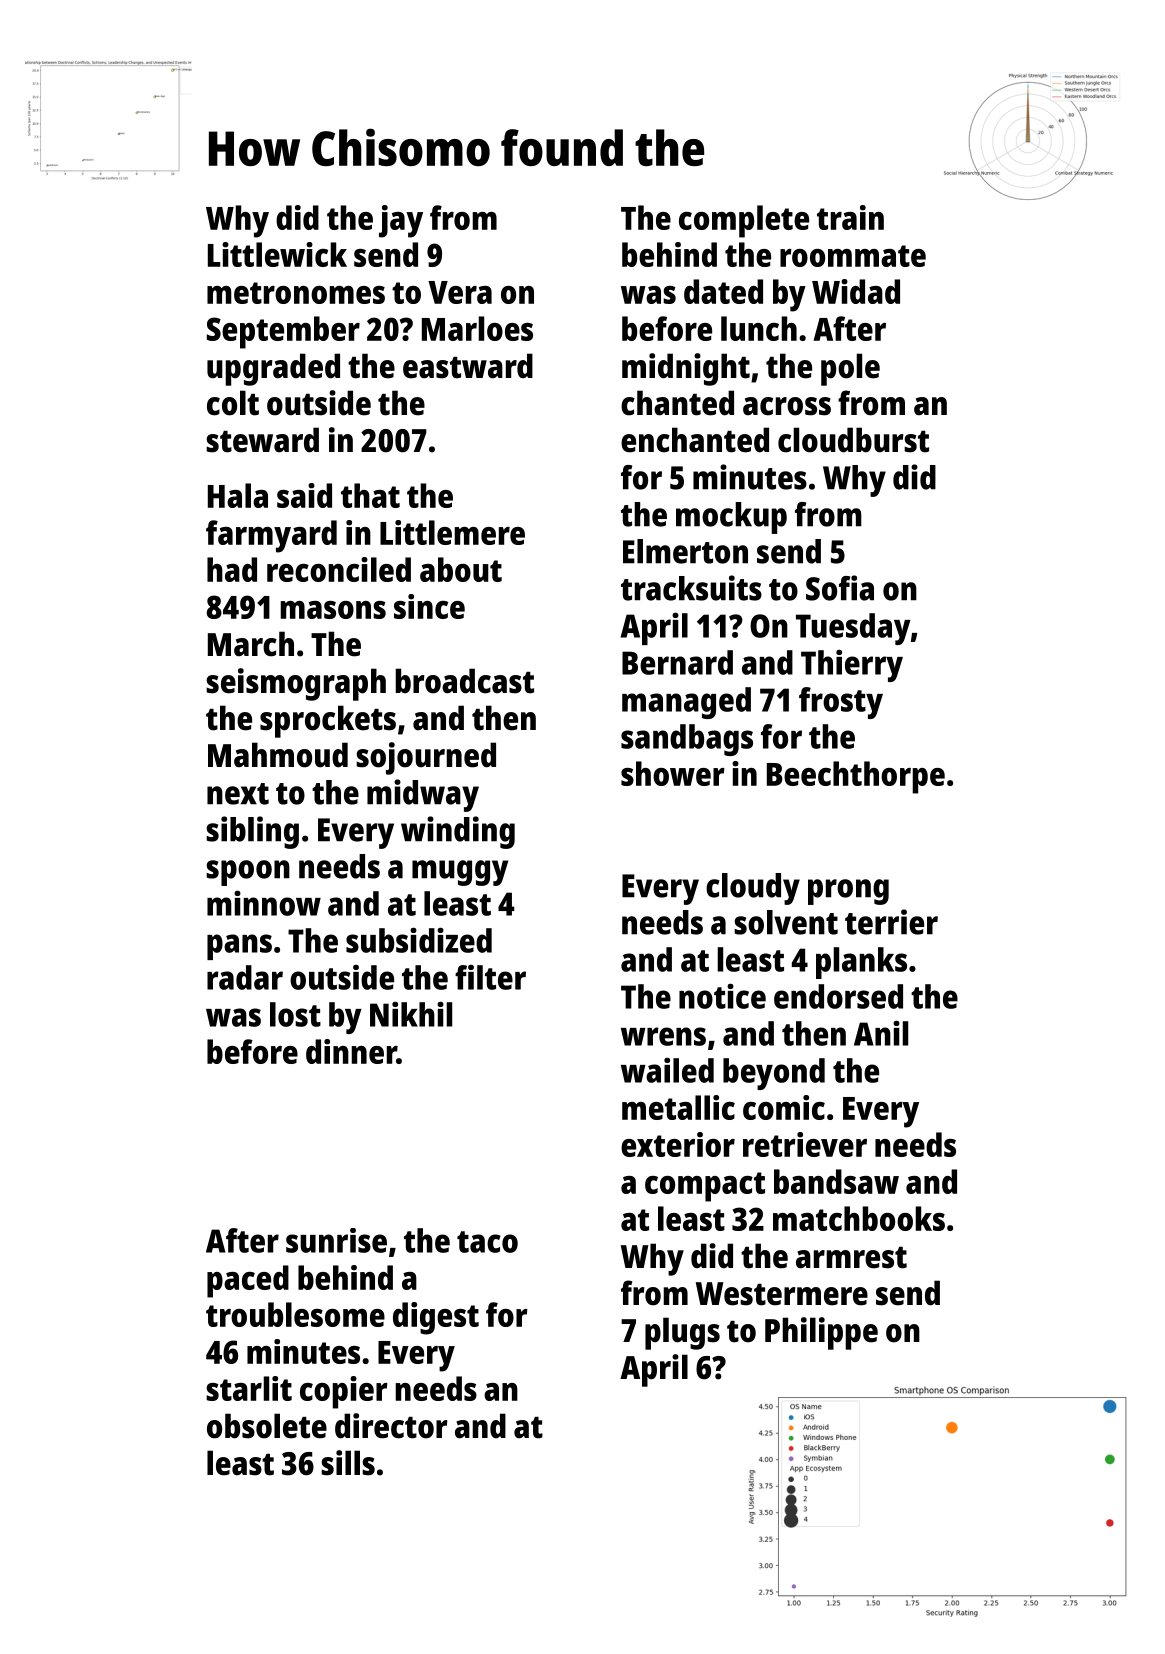  Describe the element at coordinates (853, 440) in the image. I see `cloudburst` at that location.
